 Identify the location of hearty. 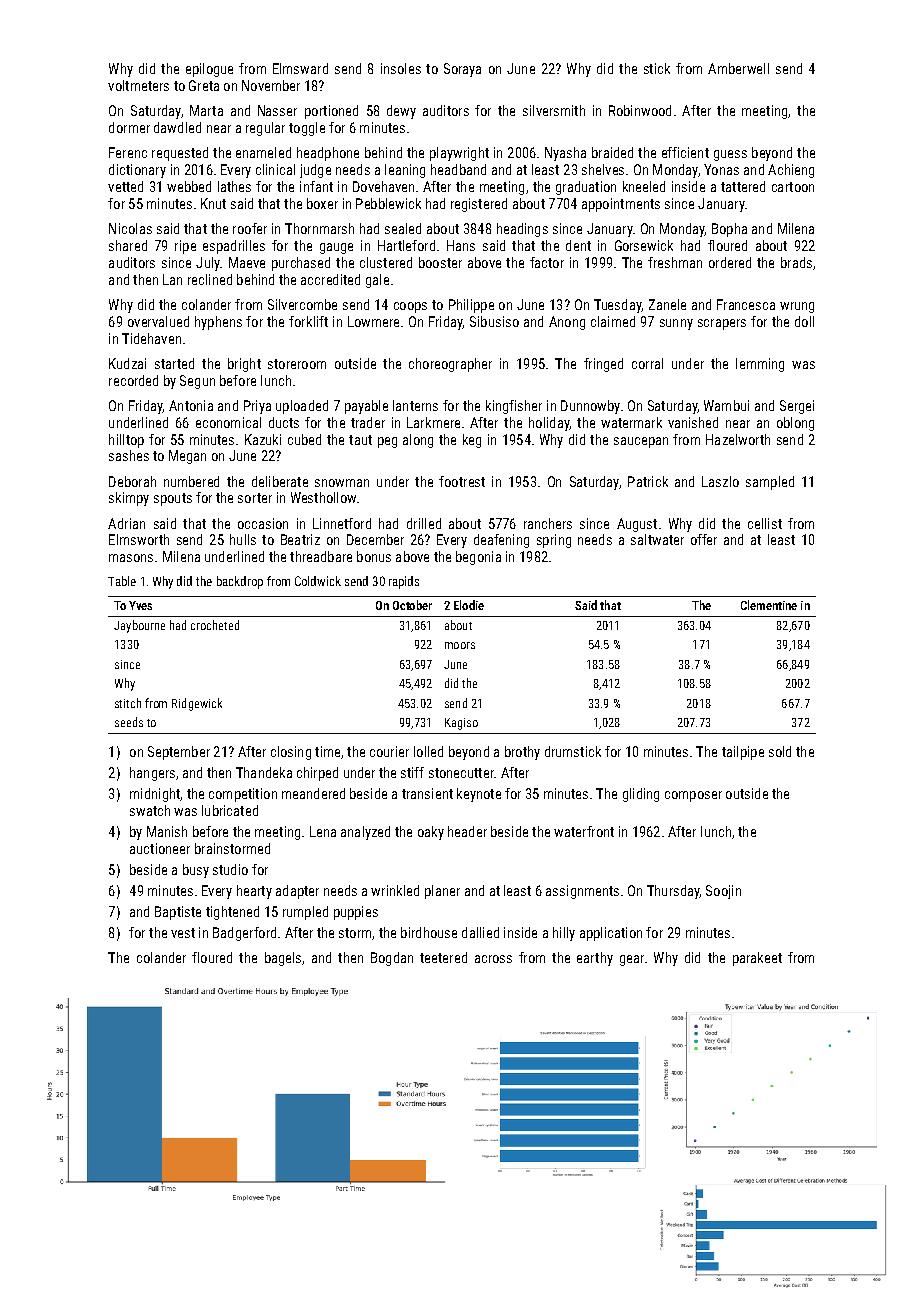
(254, 892).
